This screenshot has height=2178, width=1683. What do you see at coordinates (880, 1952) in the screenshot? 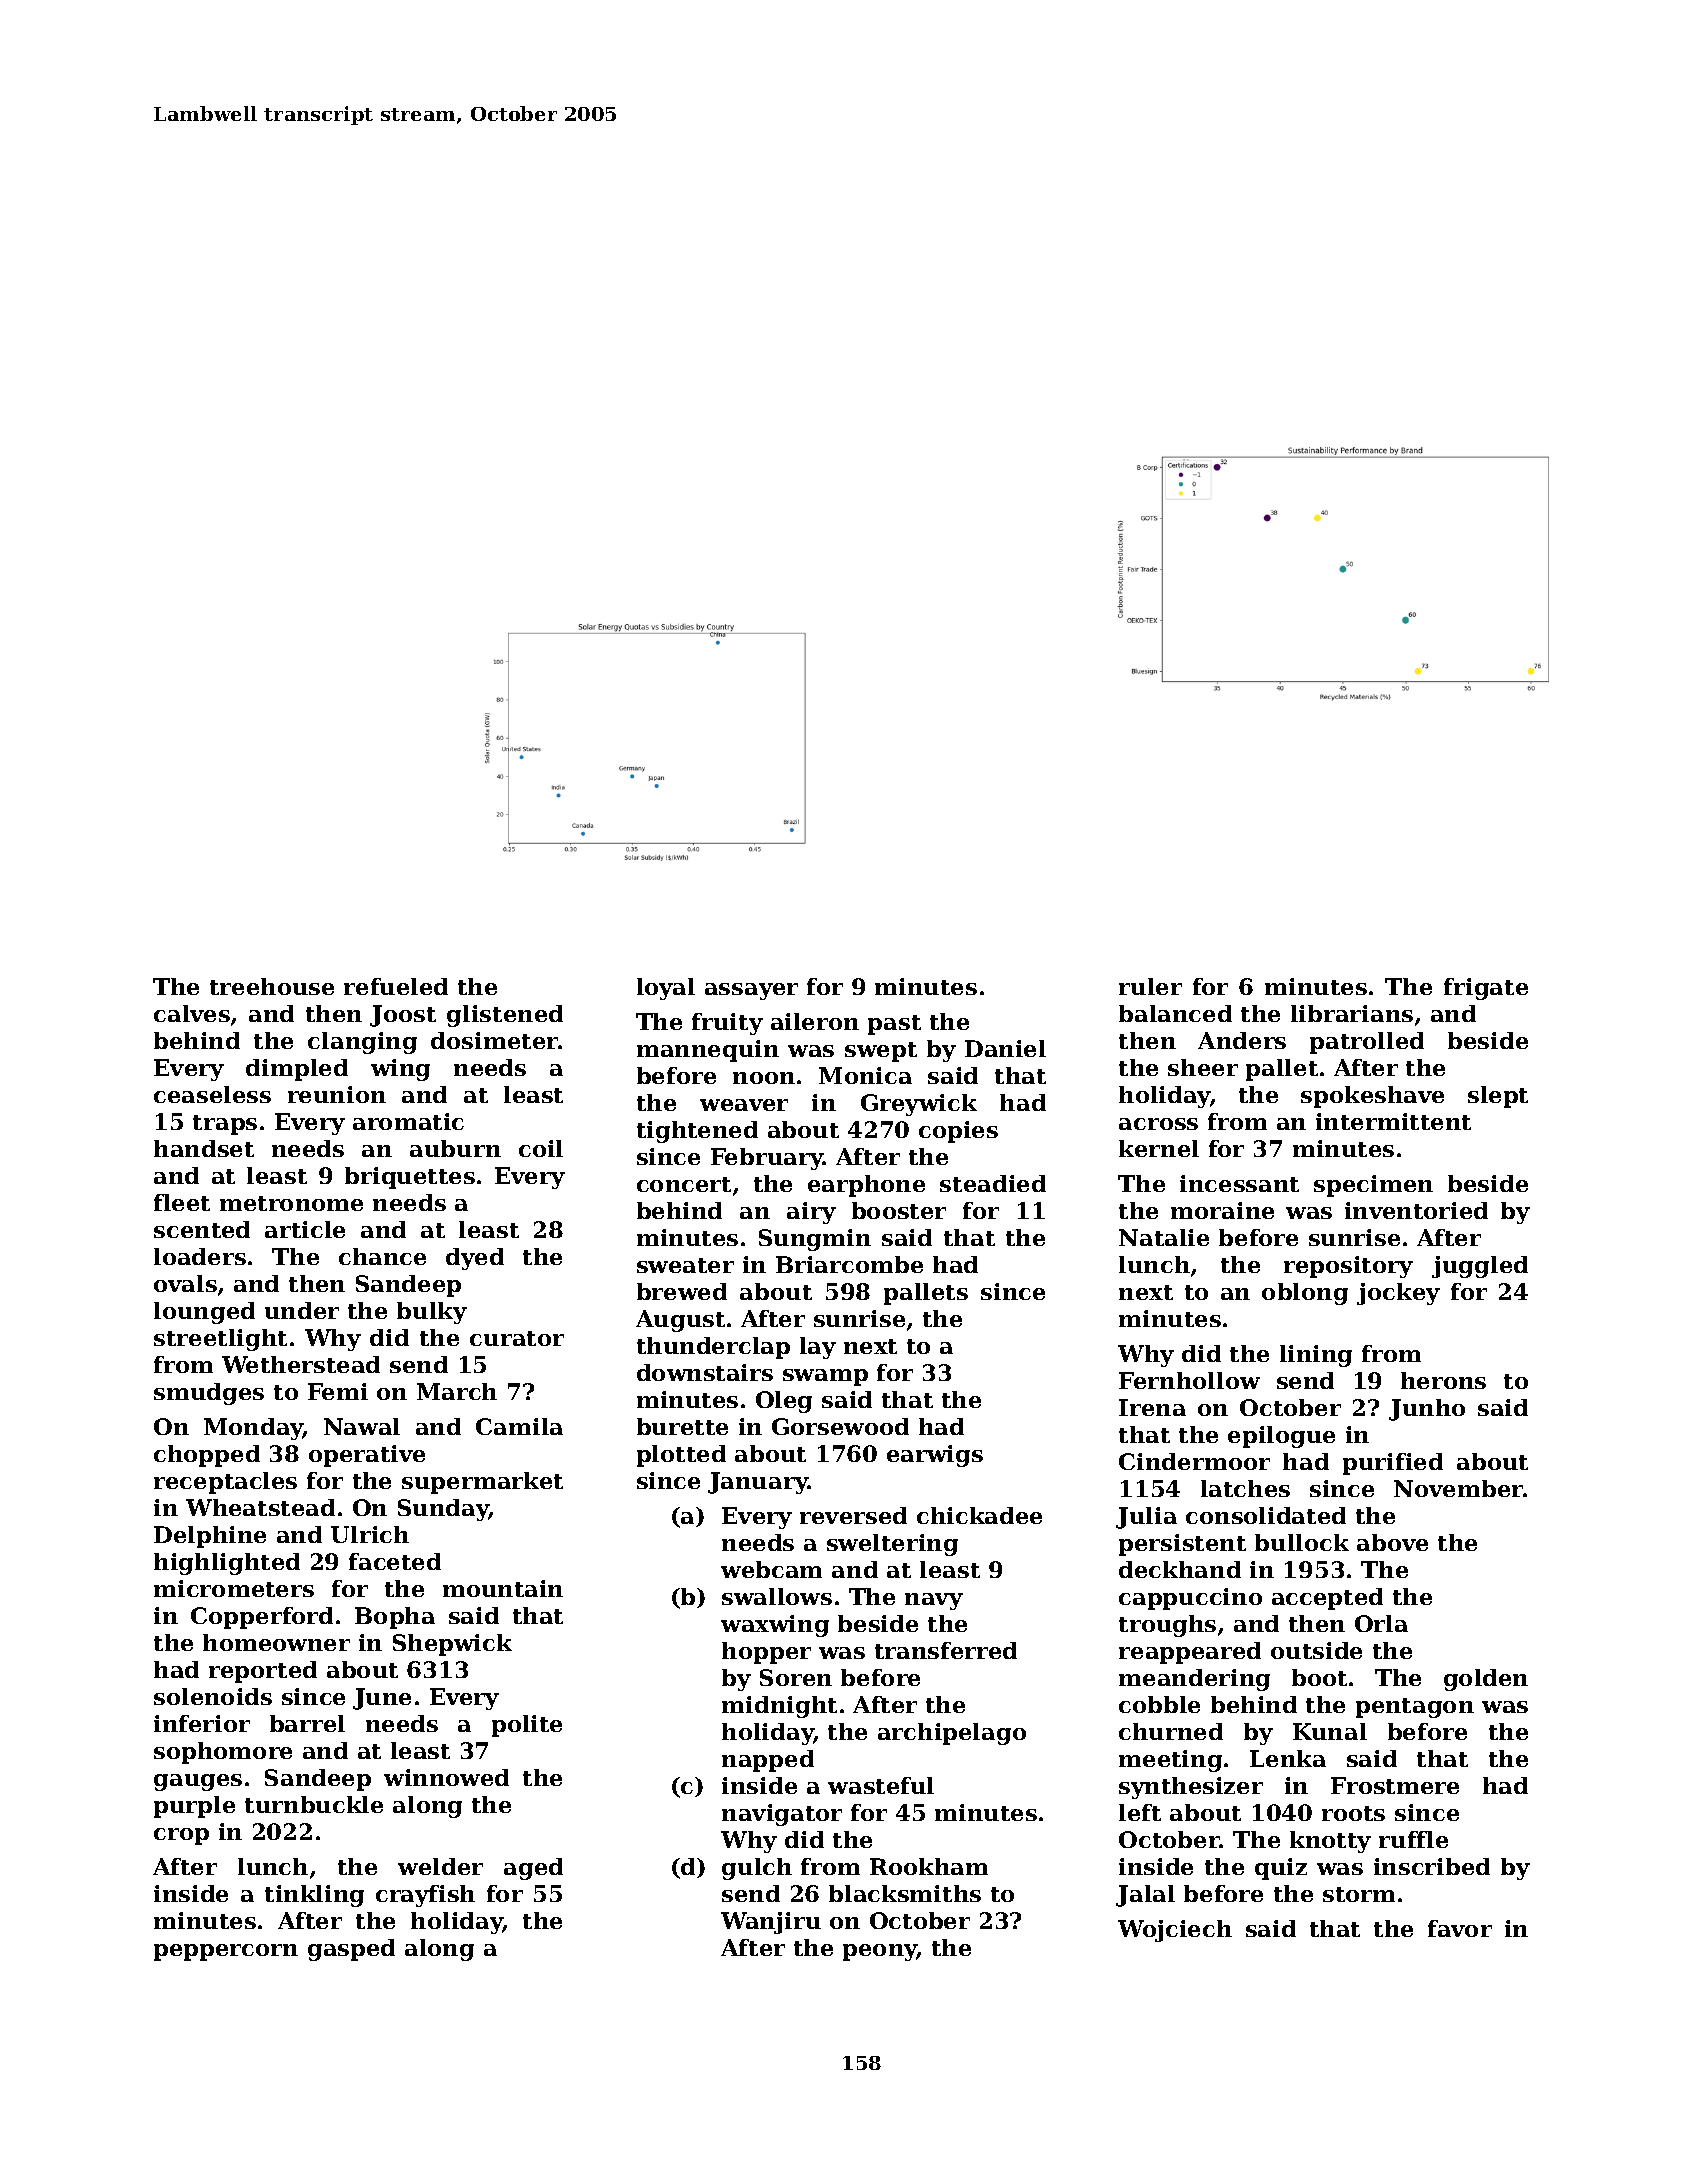
I see `peony` at bounding box center [880, 1952].
